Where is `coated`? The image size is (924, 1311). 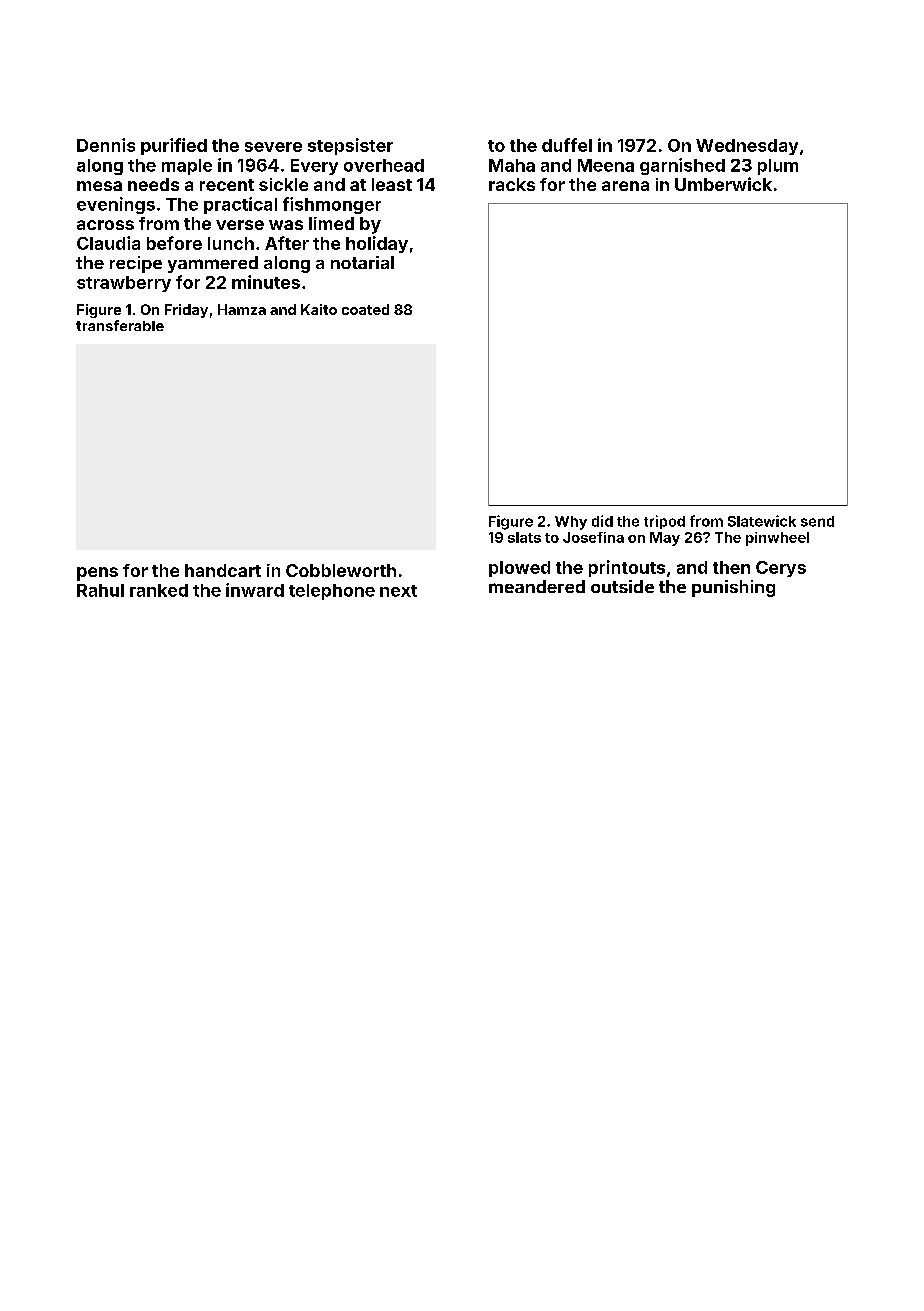 coated is located at coordinates (365, 309).
